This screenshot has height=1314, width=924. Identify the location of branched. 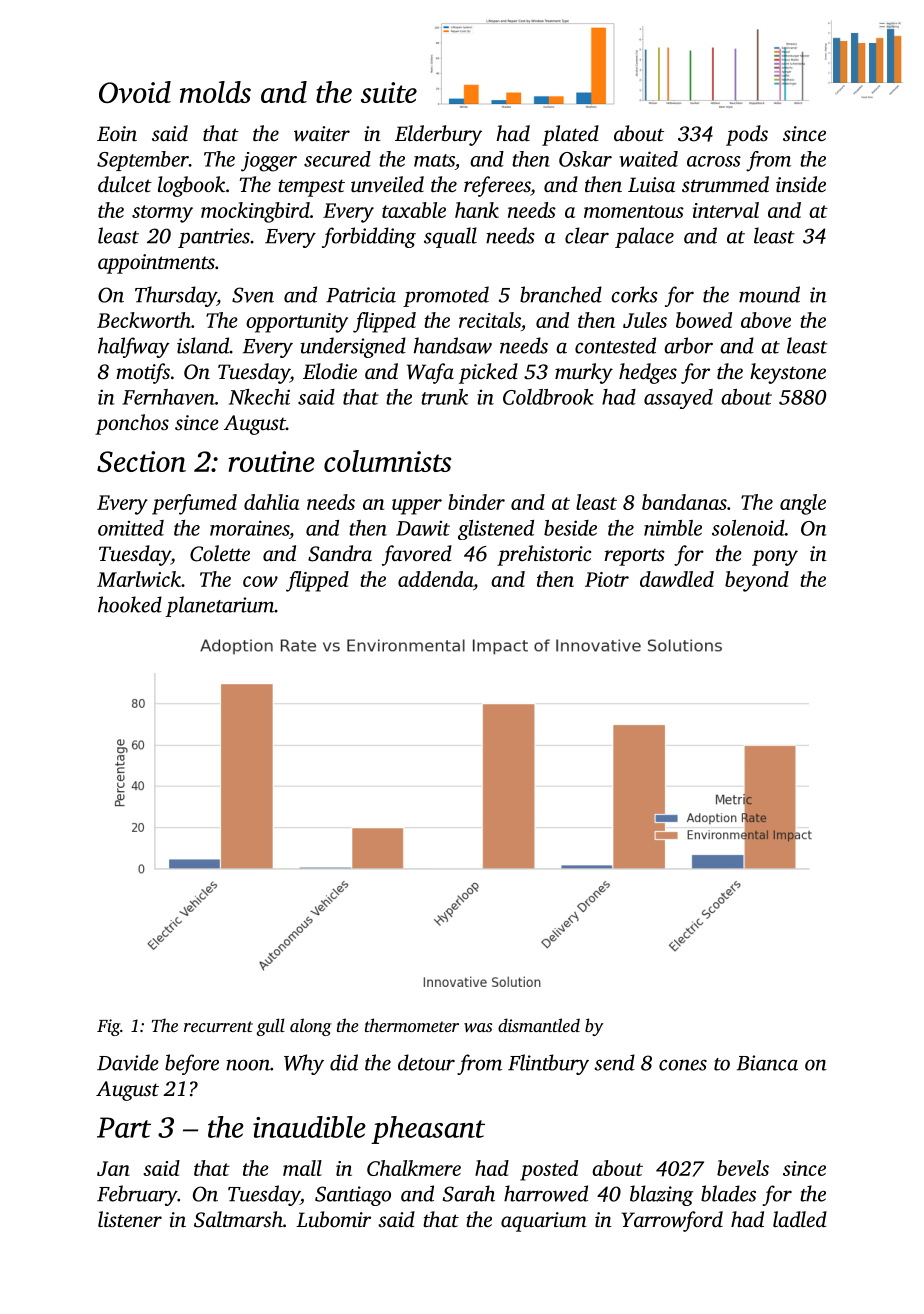
(561, 294).
